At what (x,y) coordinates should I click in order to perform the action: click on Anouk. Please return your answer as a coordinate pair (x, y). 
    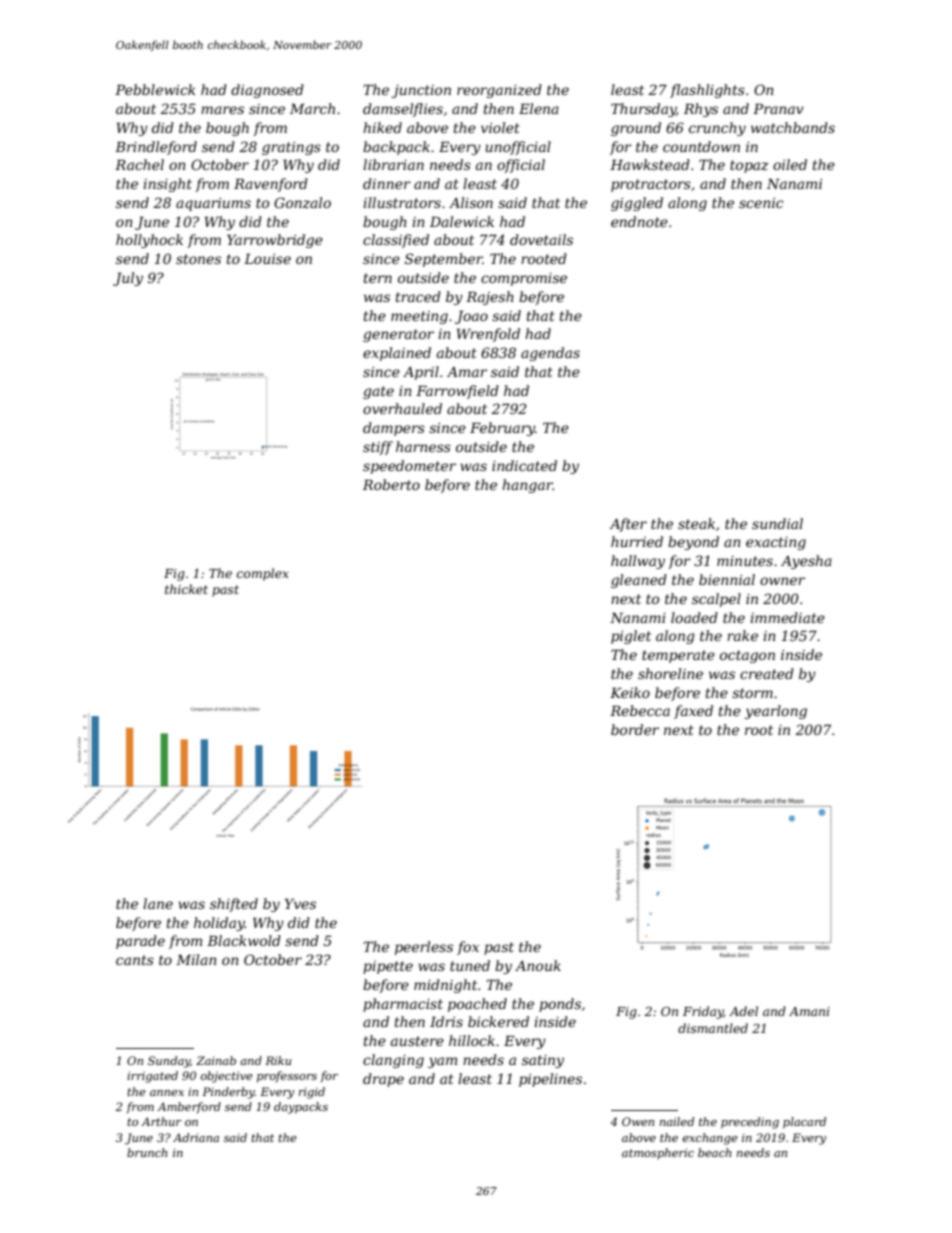
    Looking at the image, I should click on (538, 965).
